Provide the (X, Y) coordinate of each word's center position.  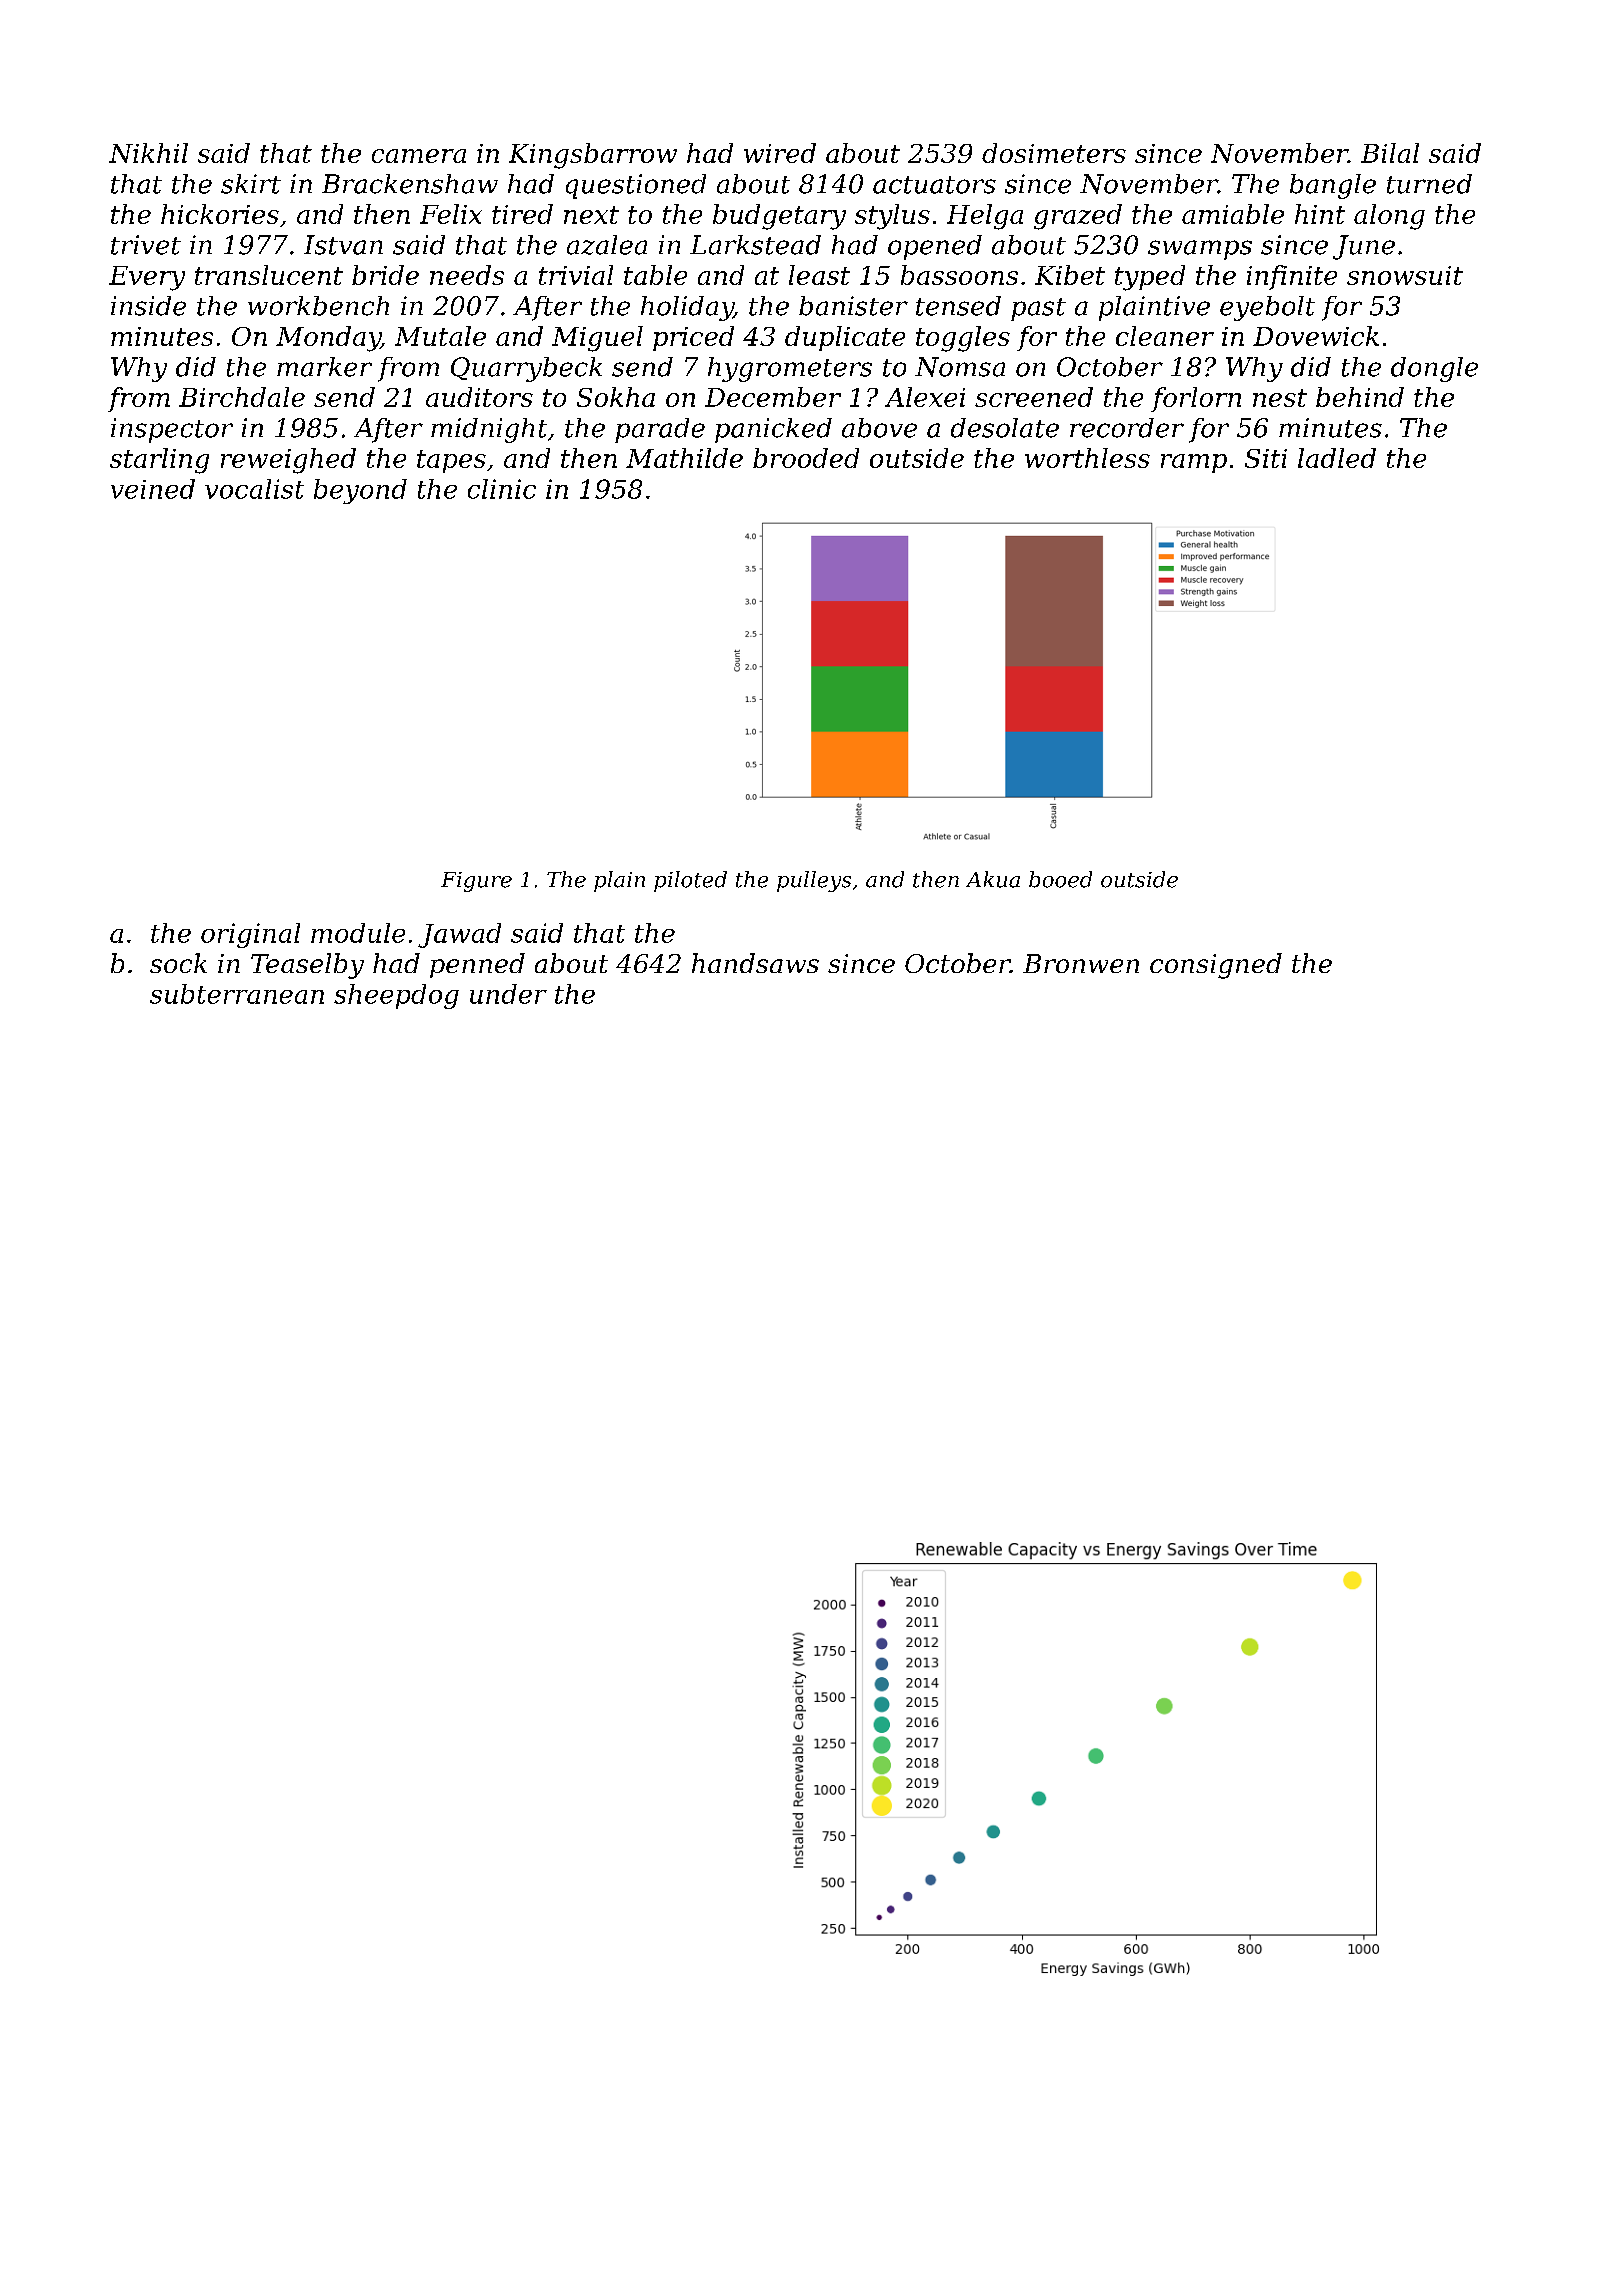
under (508, 994)
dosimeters (1054, 153)
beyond (360, 491)
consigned (1216, 966)
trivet (146, 245)
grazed (1078, 217)
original (250, 935)
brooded (806, 458)
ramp (1194, 463)
